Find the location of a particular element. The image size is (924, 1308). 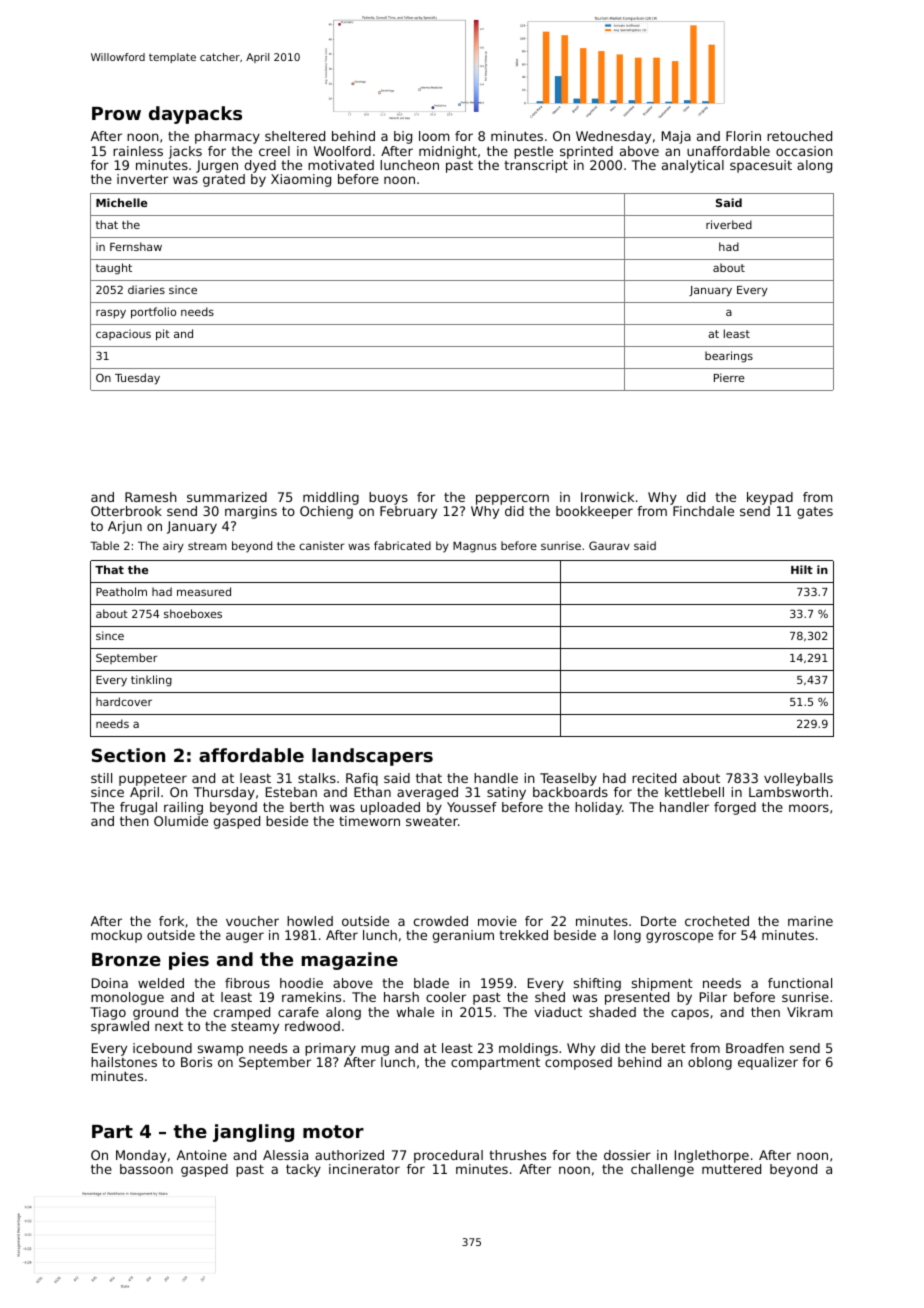

marine is located at coordinates (810, 921).
